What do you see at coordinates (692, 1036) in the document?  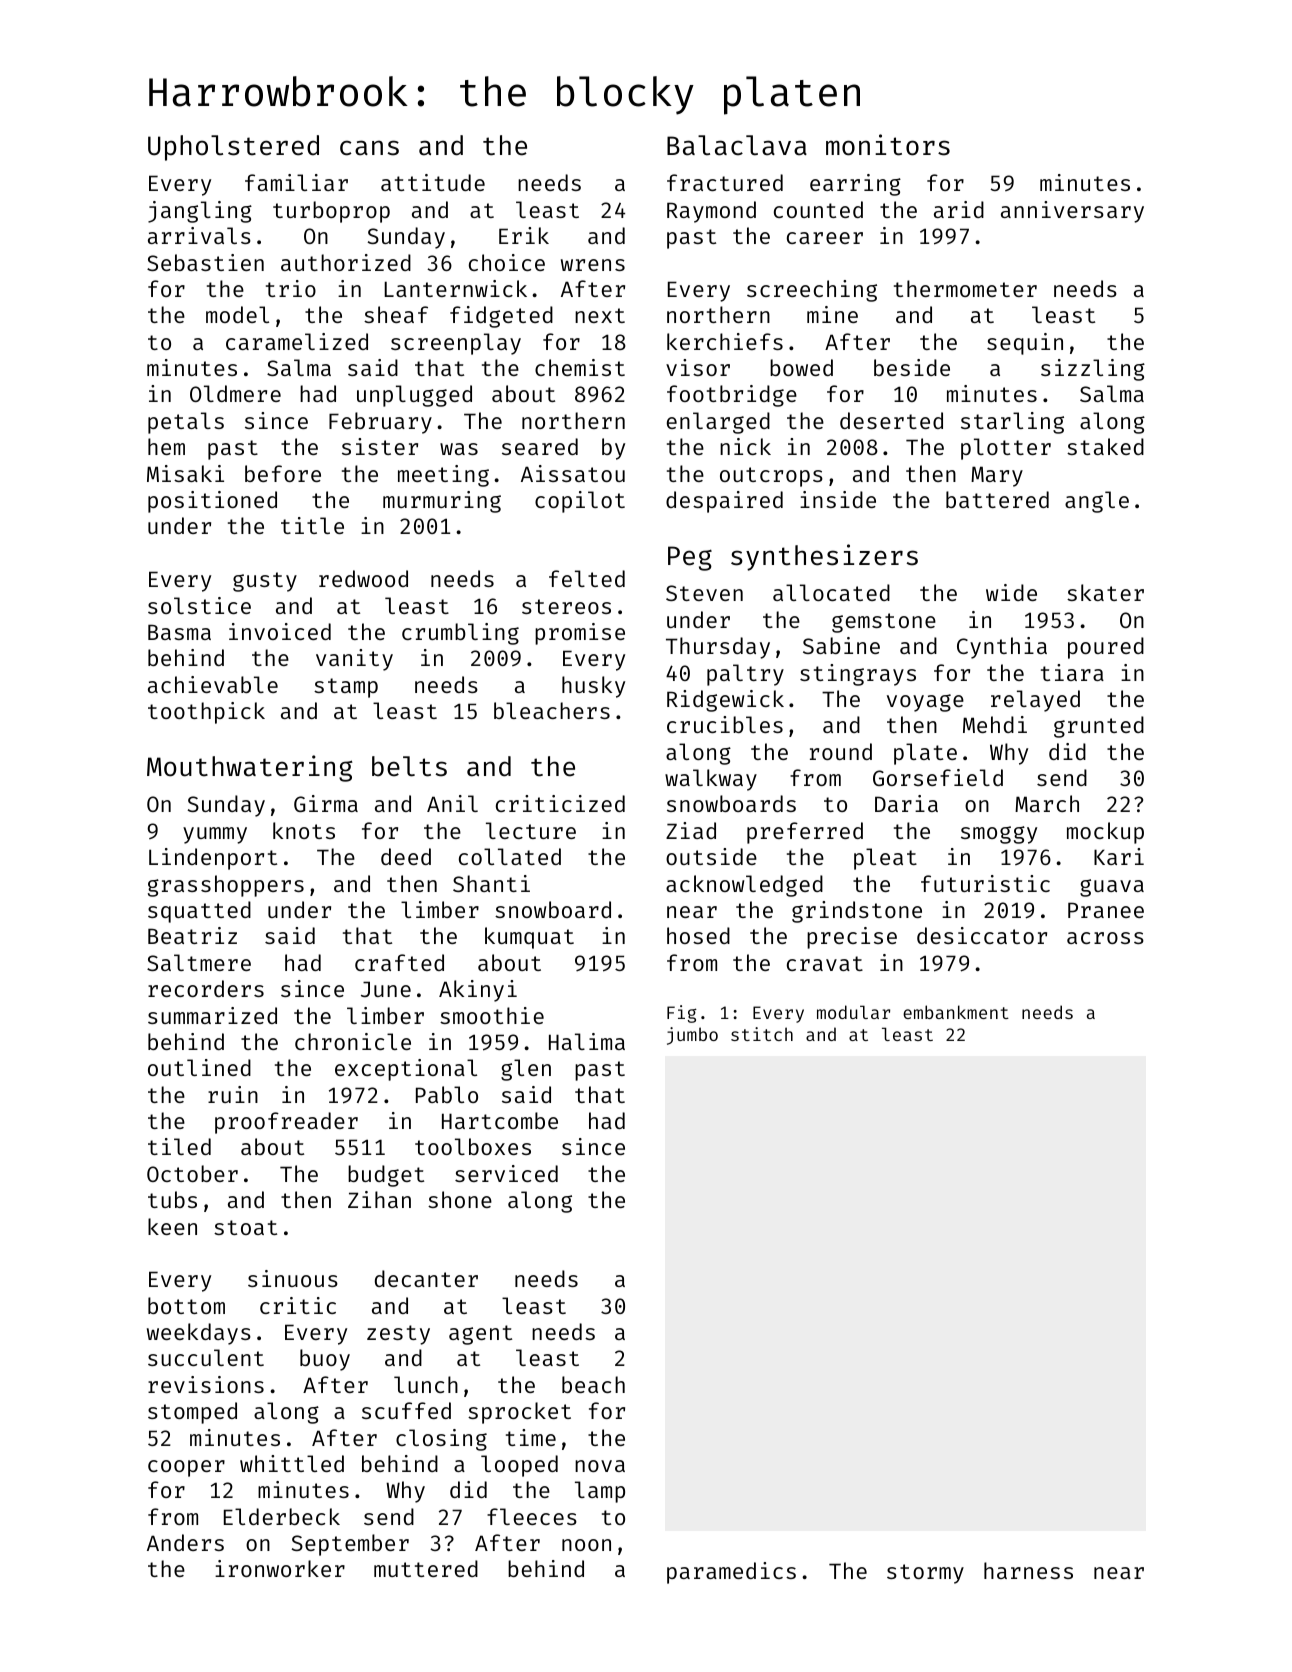 I see `jumbo` at bounding box center [692, 1036].
